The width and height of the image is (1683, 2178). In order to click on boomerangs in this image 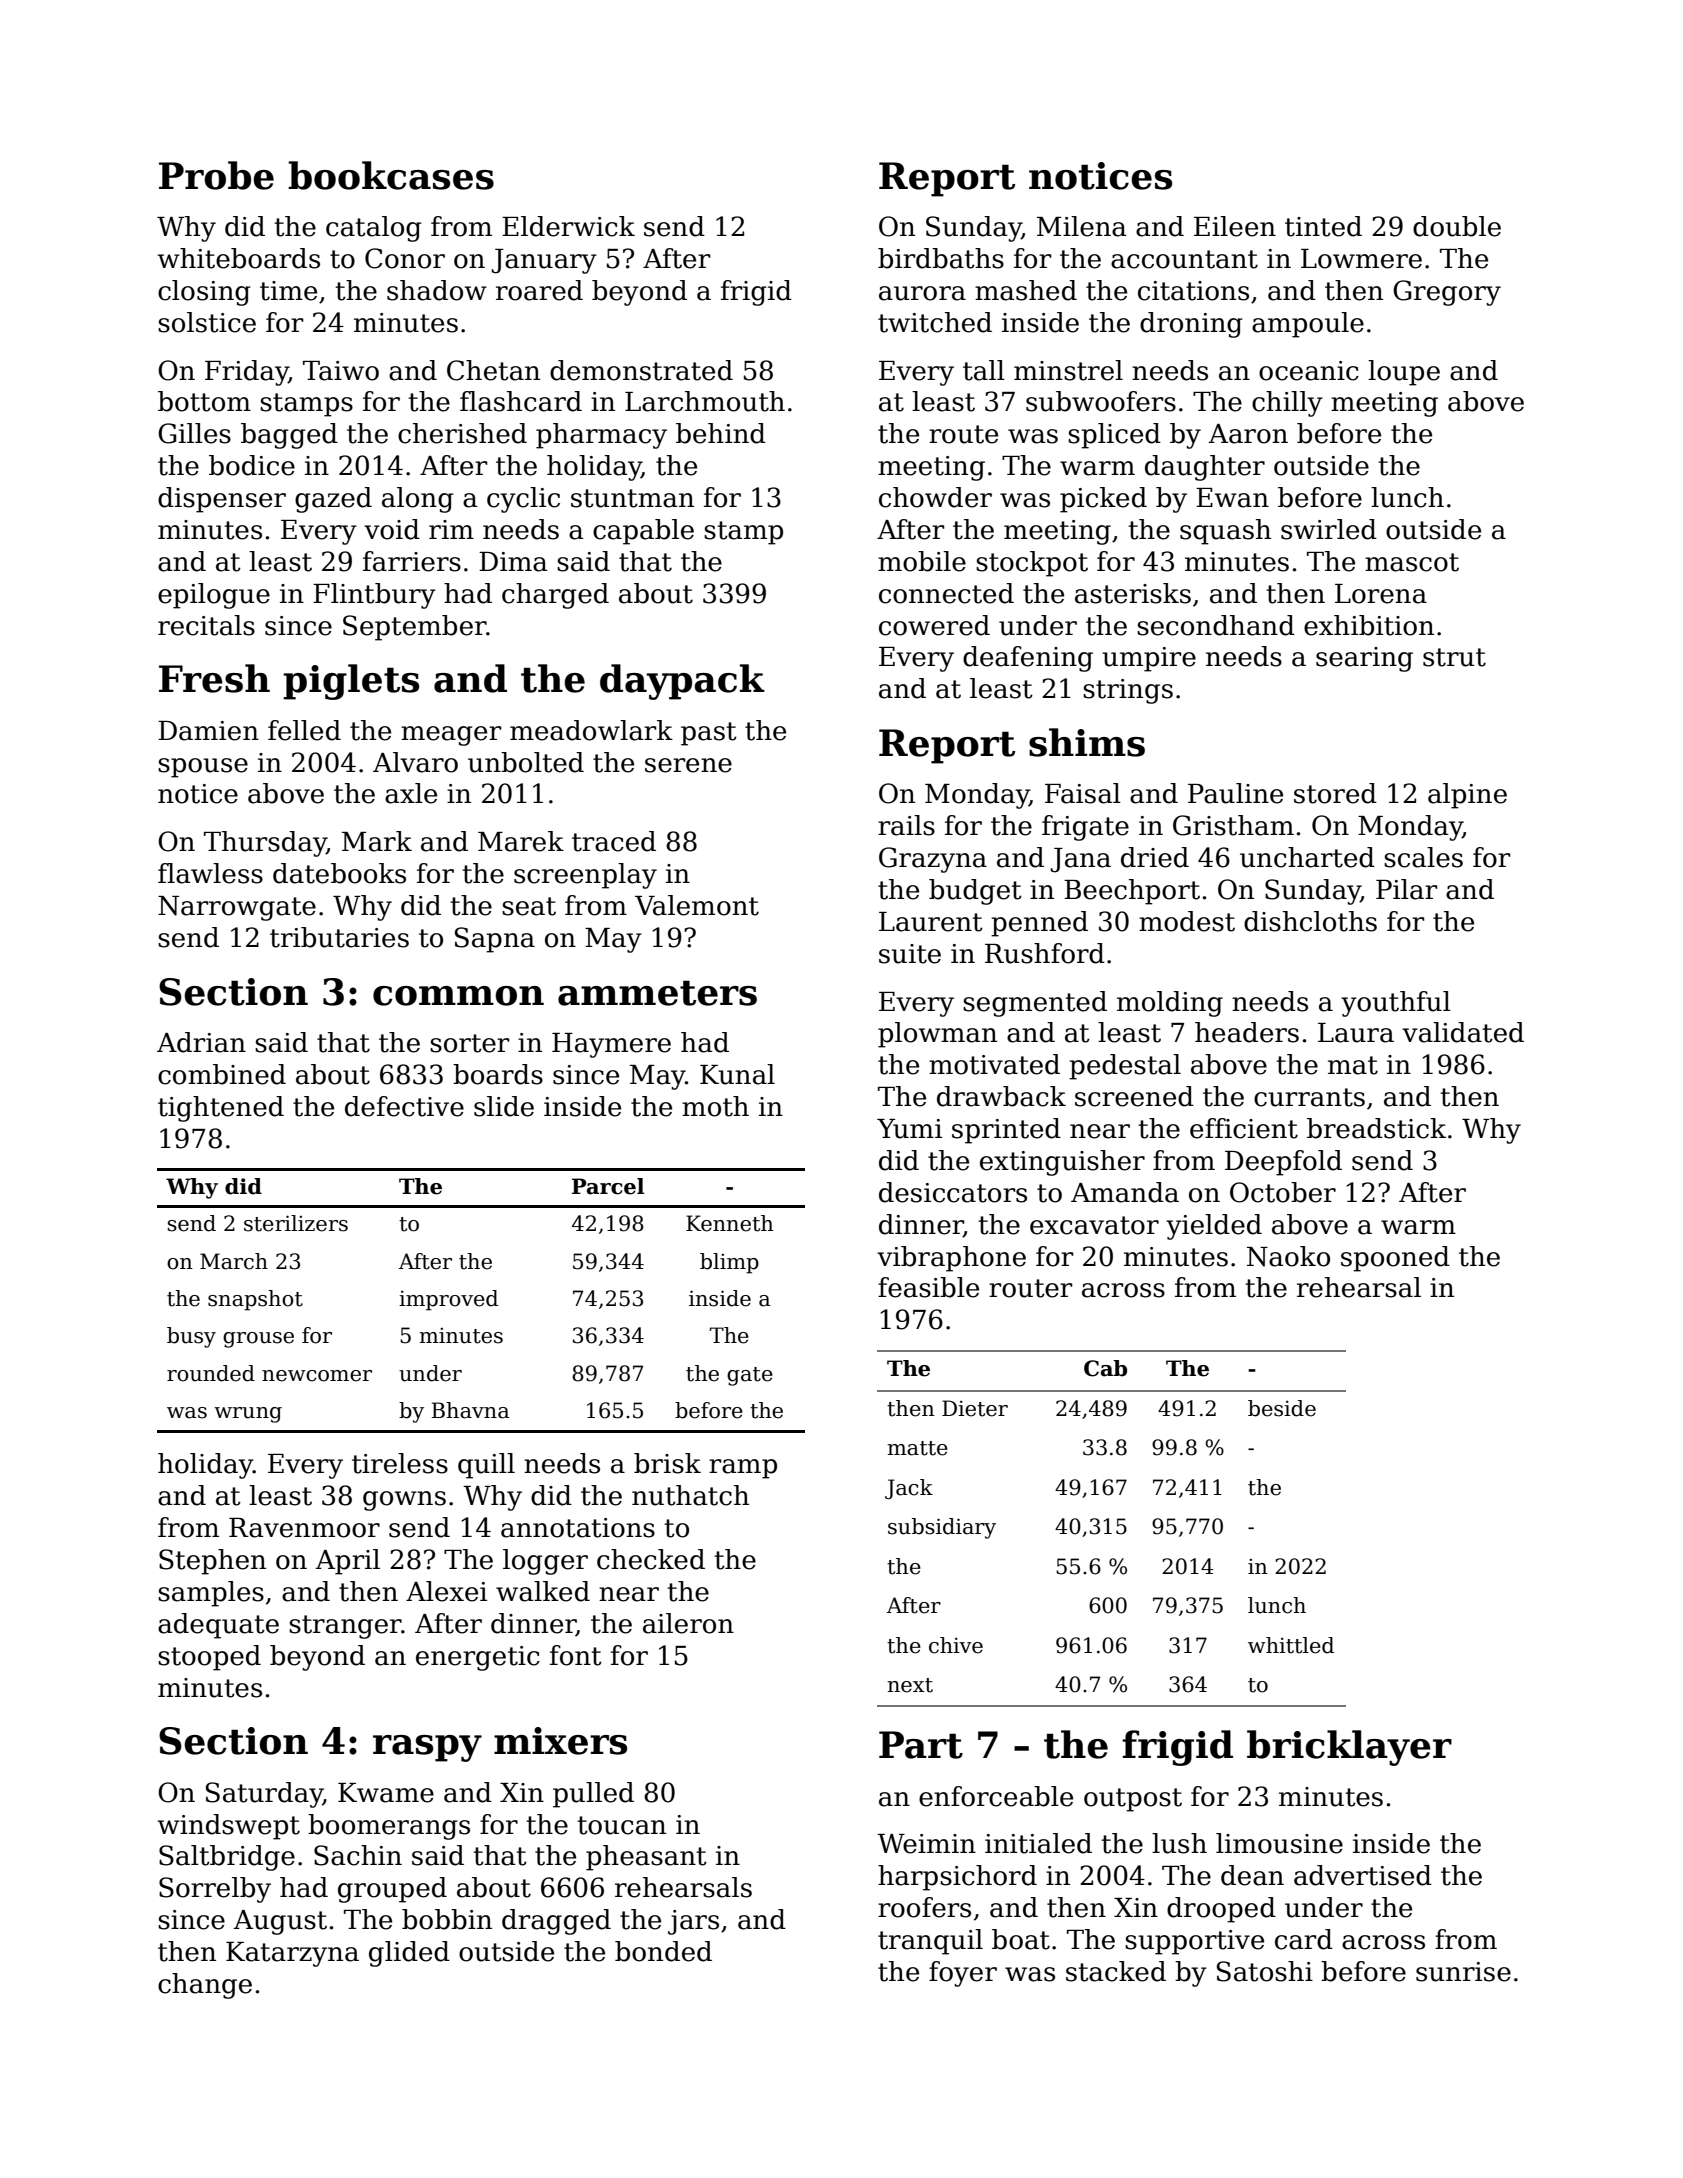, I will do `click(389, 1827)`.
